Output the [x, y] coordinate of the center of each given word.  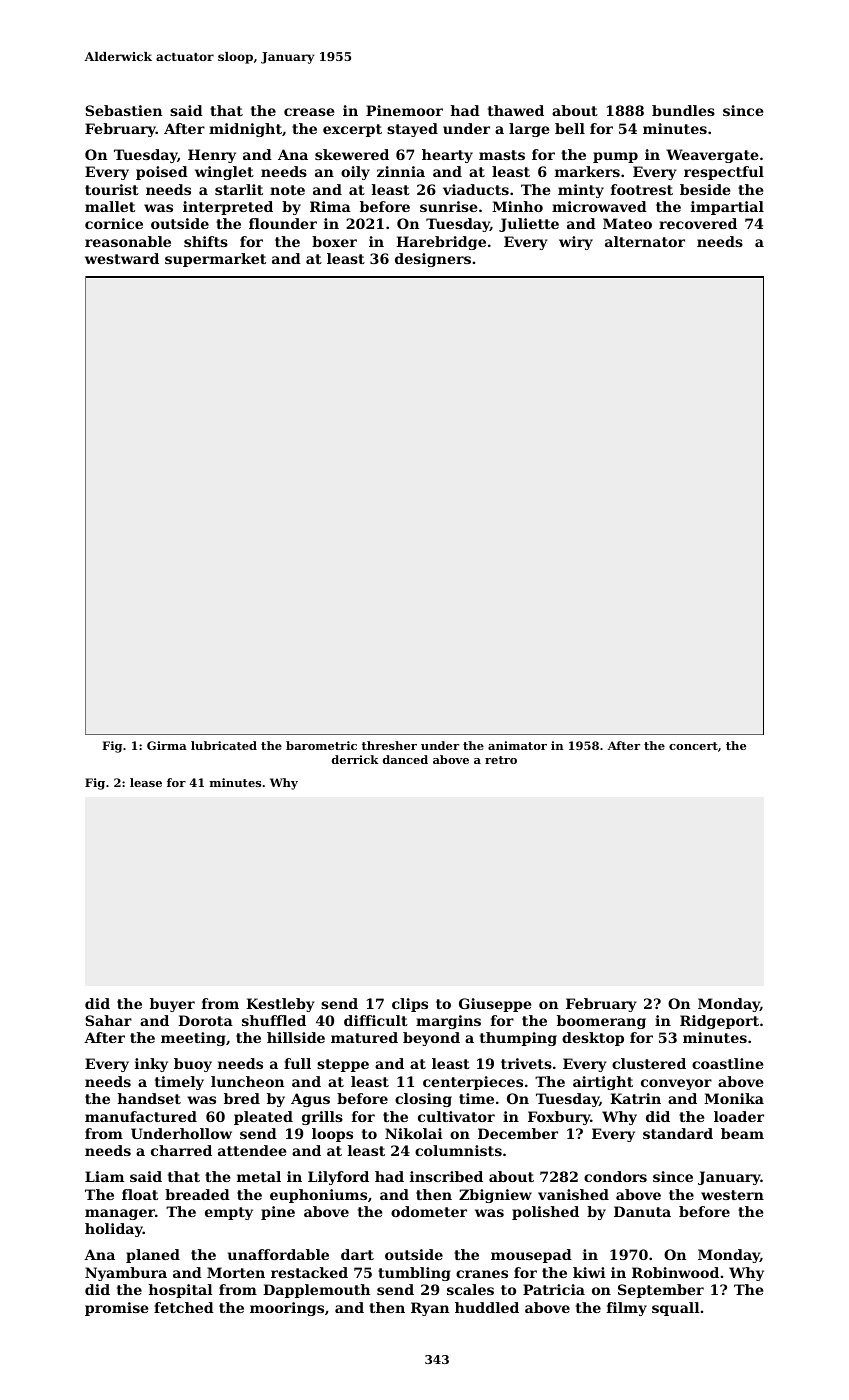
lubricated [224, 745]
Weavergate [712, 156]
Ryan [430, 1309]
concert [693, 746]
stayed [412, 130]
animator [517, 745]
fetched [184, 1307]
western [732, 1195]
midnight [245, 130]
